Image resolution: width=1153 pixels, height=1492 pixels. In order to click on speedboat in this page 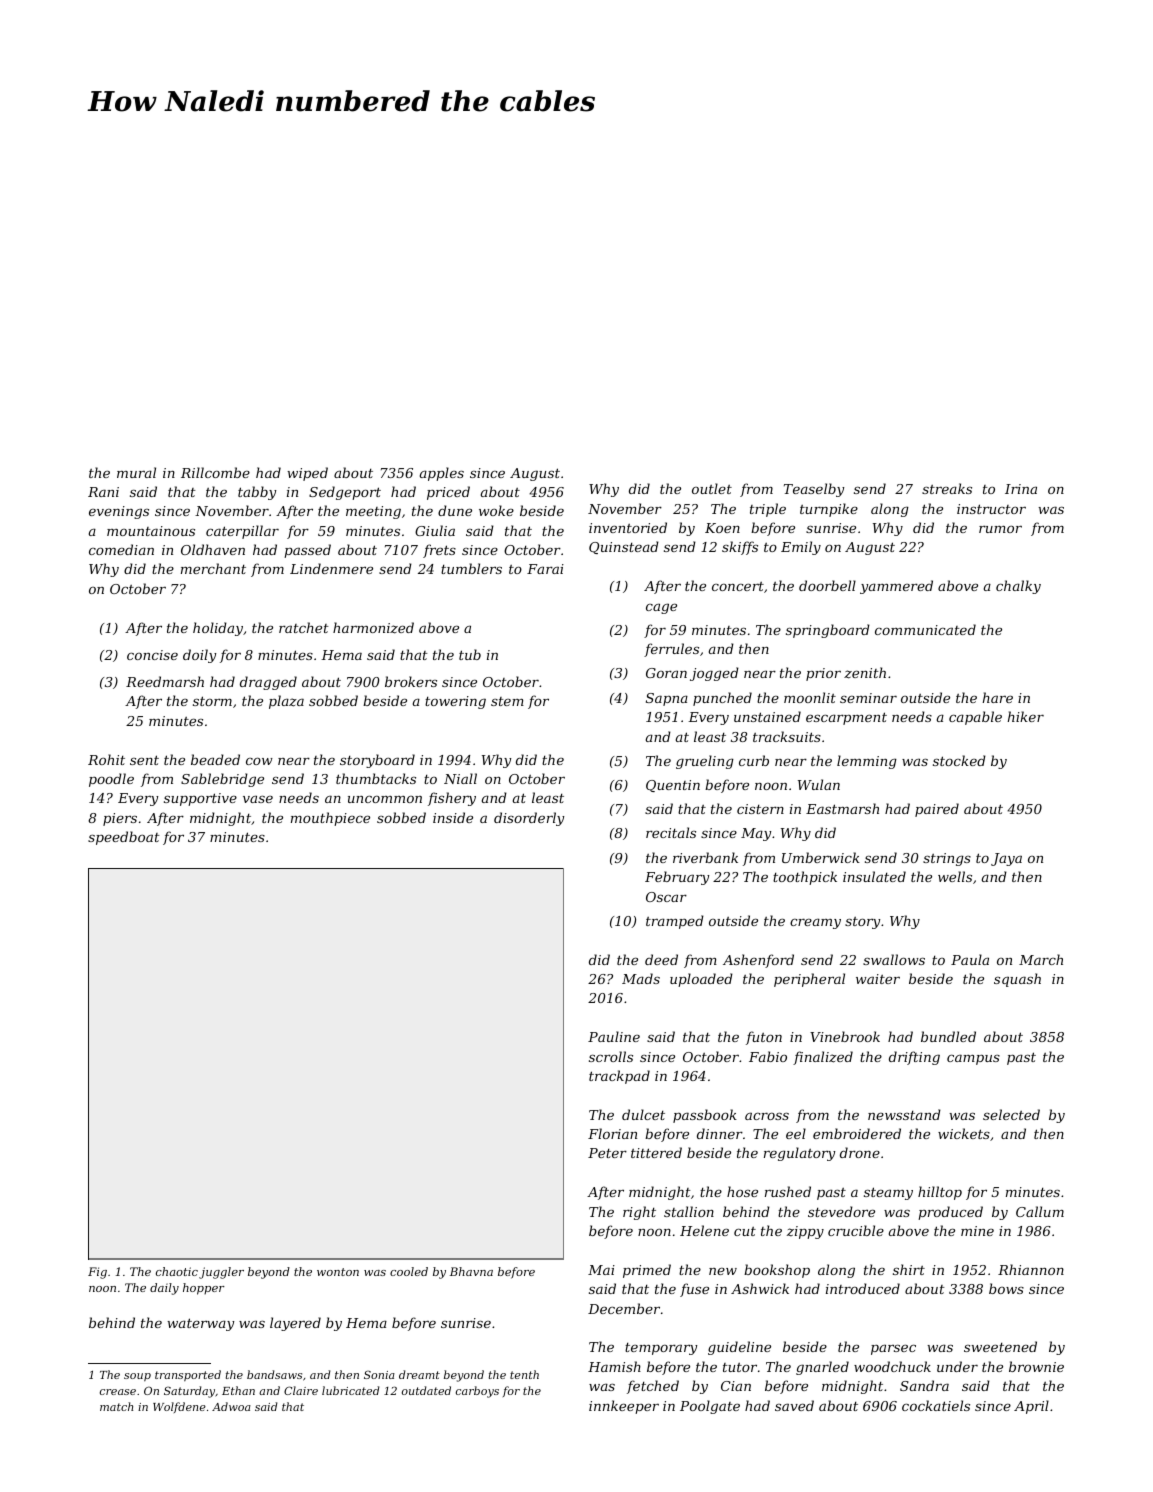, I will do `click(124, 838)`.
